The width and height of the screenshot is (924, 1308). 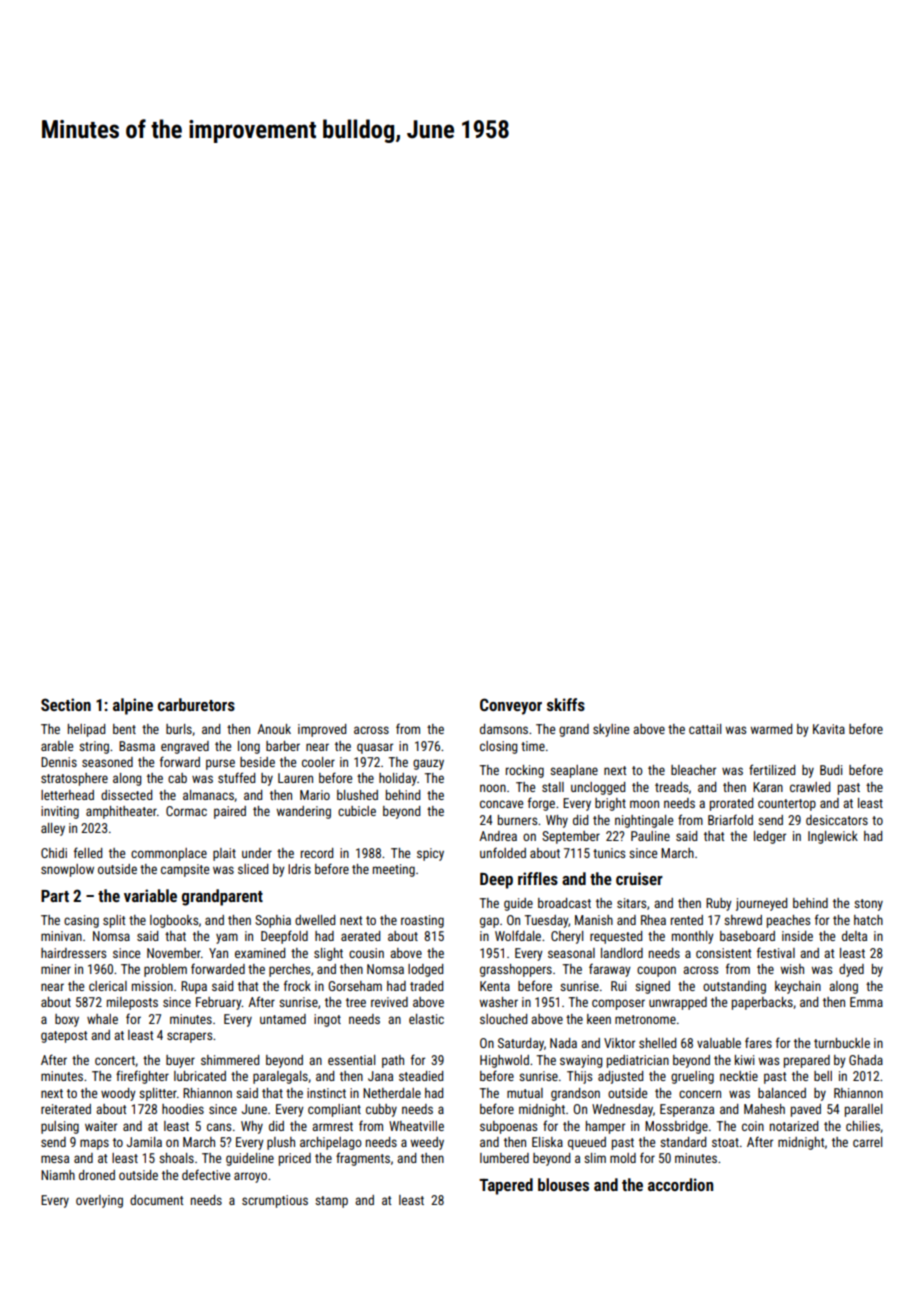 I want to click on plait, so click(x=224, y=854).
